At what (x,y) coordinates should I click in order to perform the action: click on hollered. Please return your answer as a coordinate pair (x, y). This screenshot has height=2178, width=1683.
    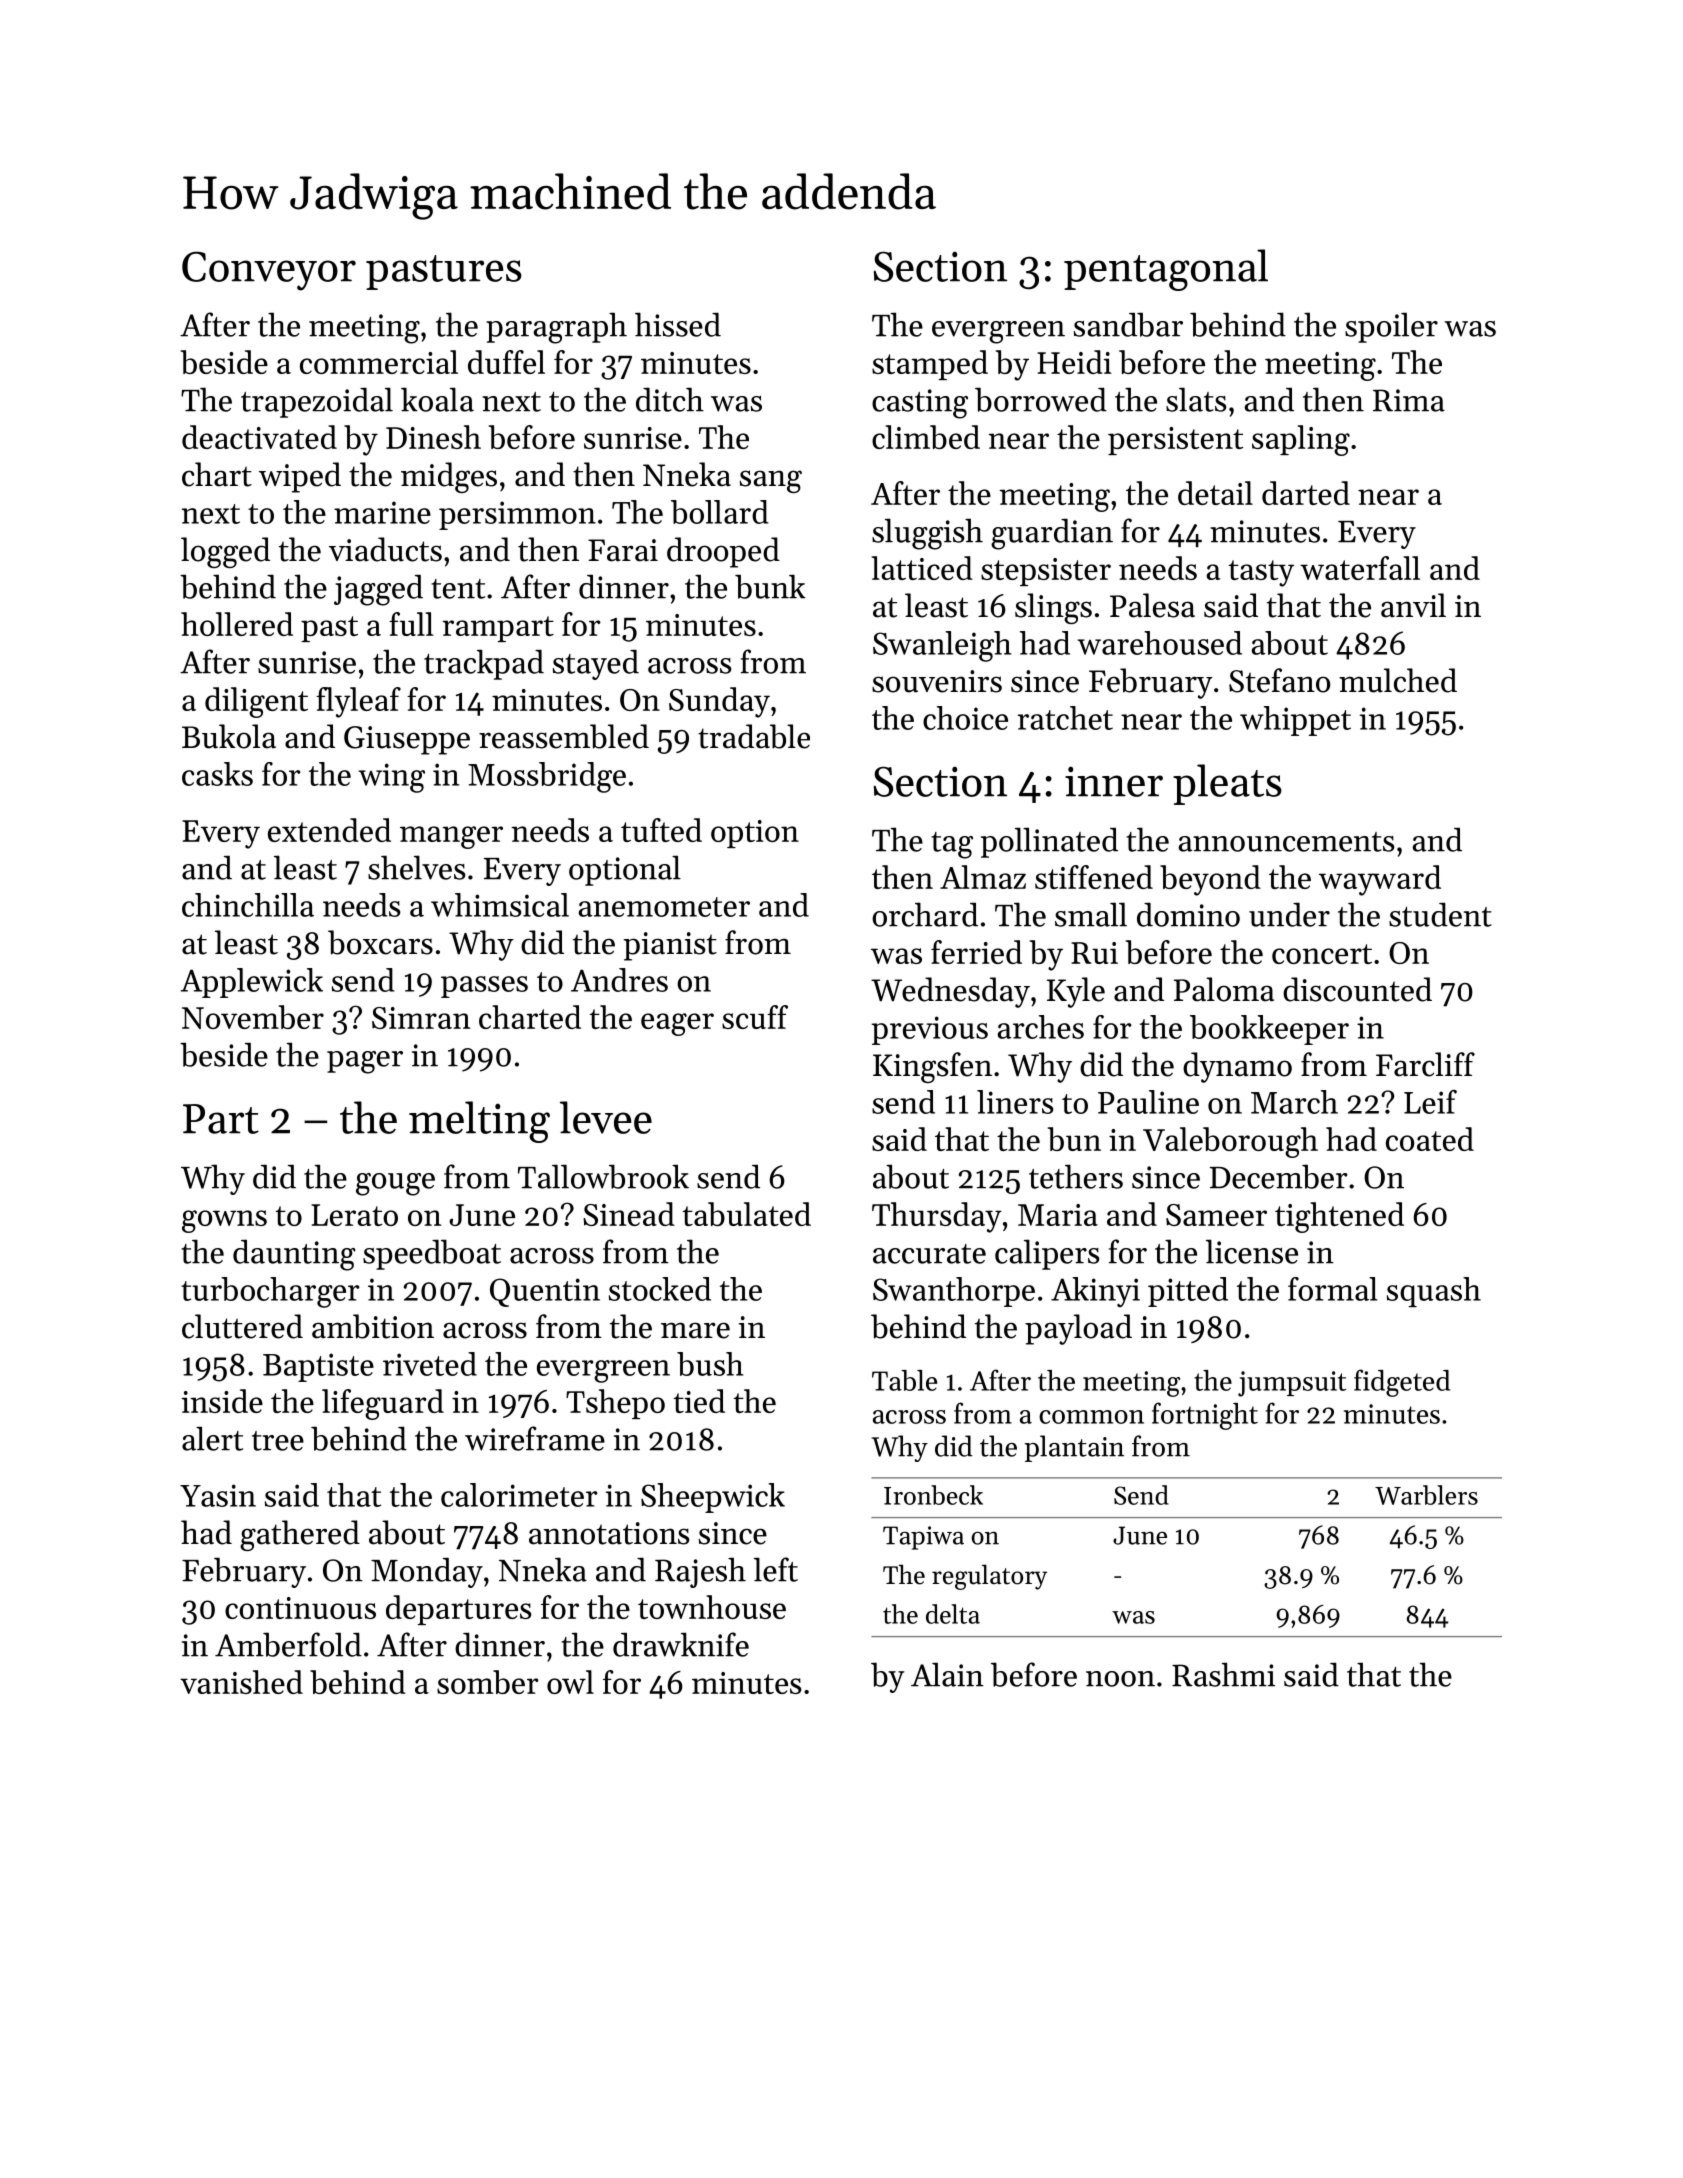
    Looking at the image, I should click on (237, 624).
